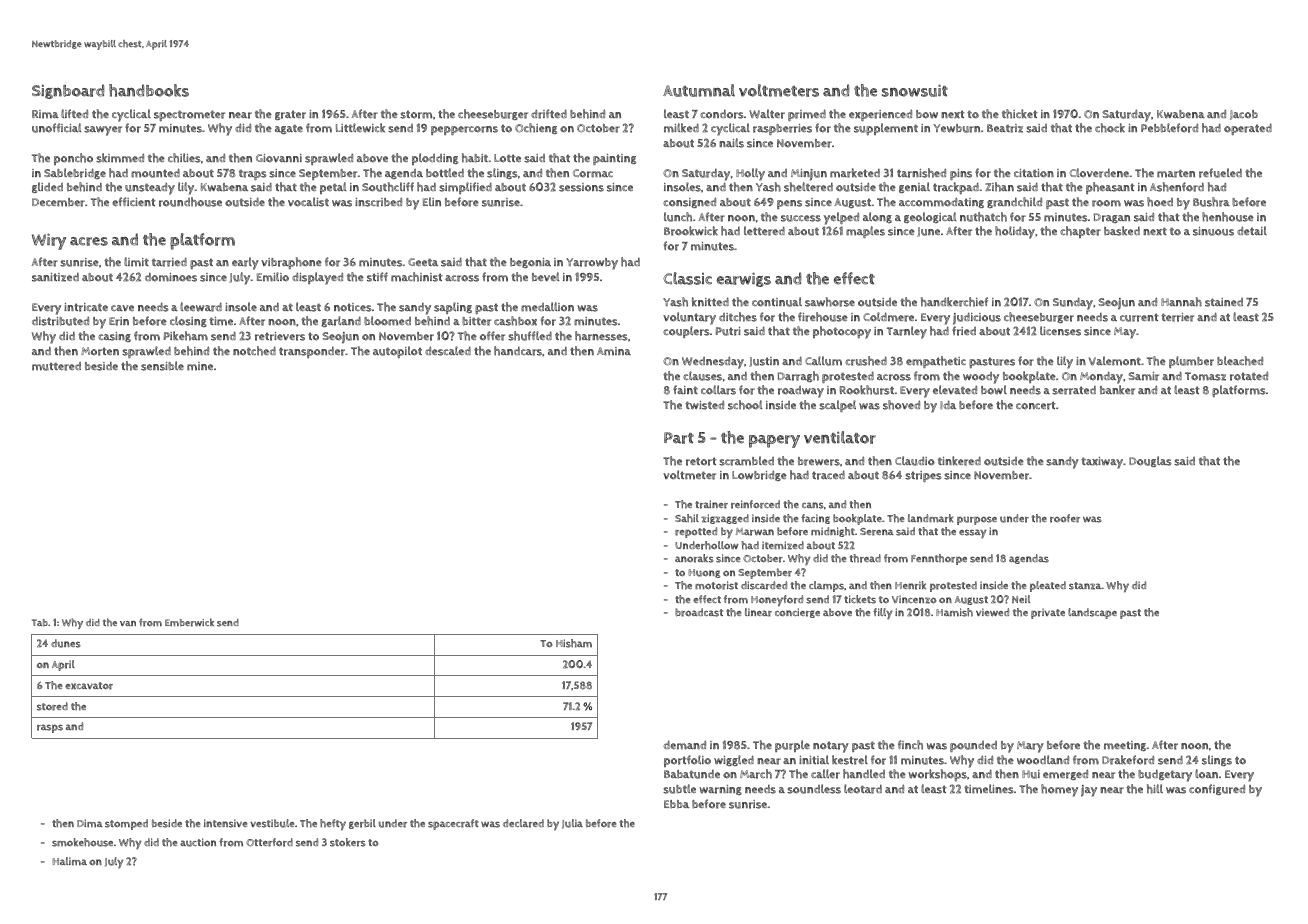 The height and width of the screenshot is (924, 1308). I want to click on roofer, so click(1065, 518).
